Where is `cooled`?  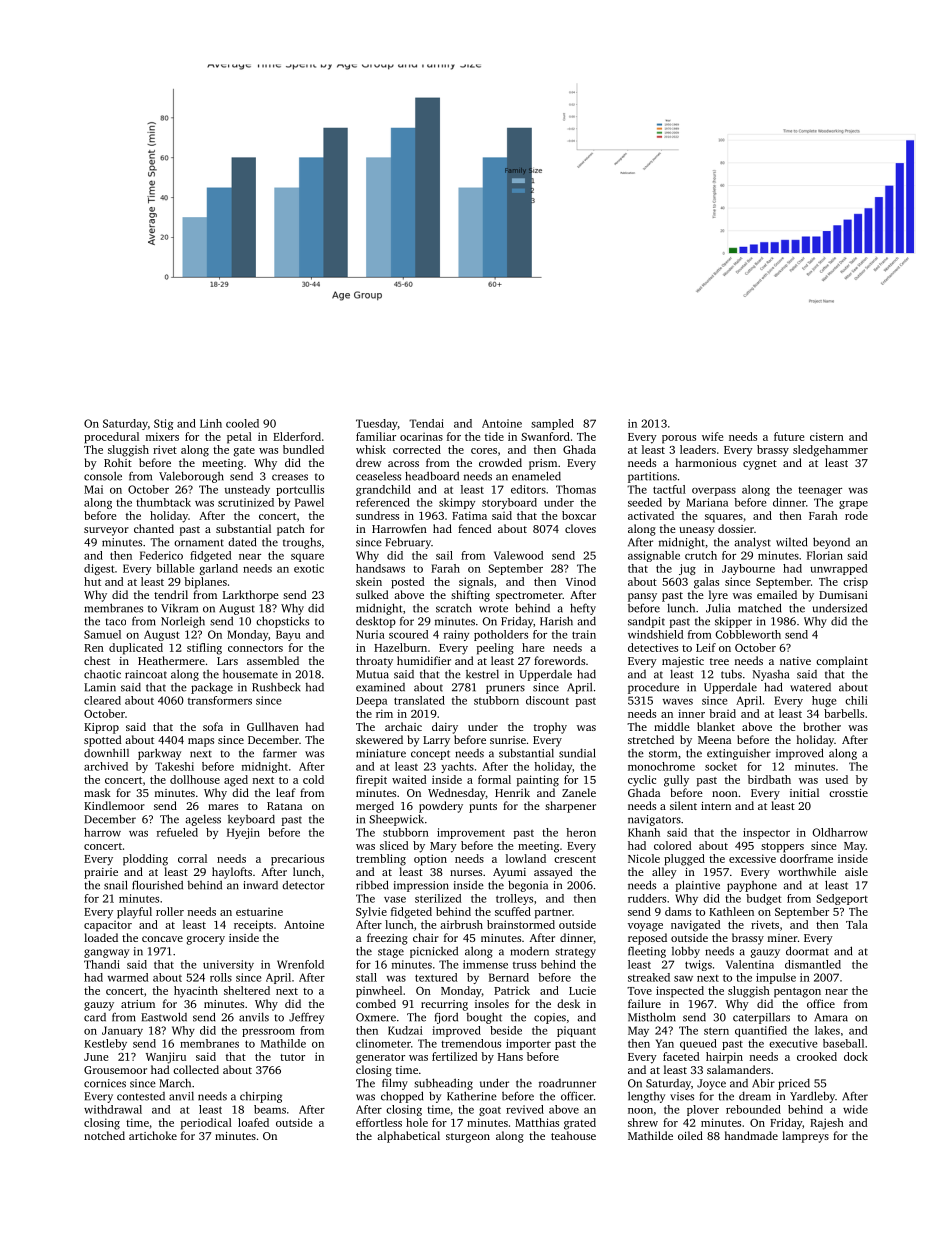
cooled is located at coordinates (242, 423).
